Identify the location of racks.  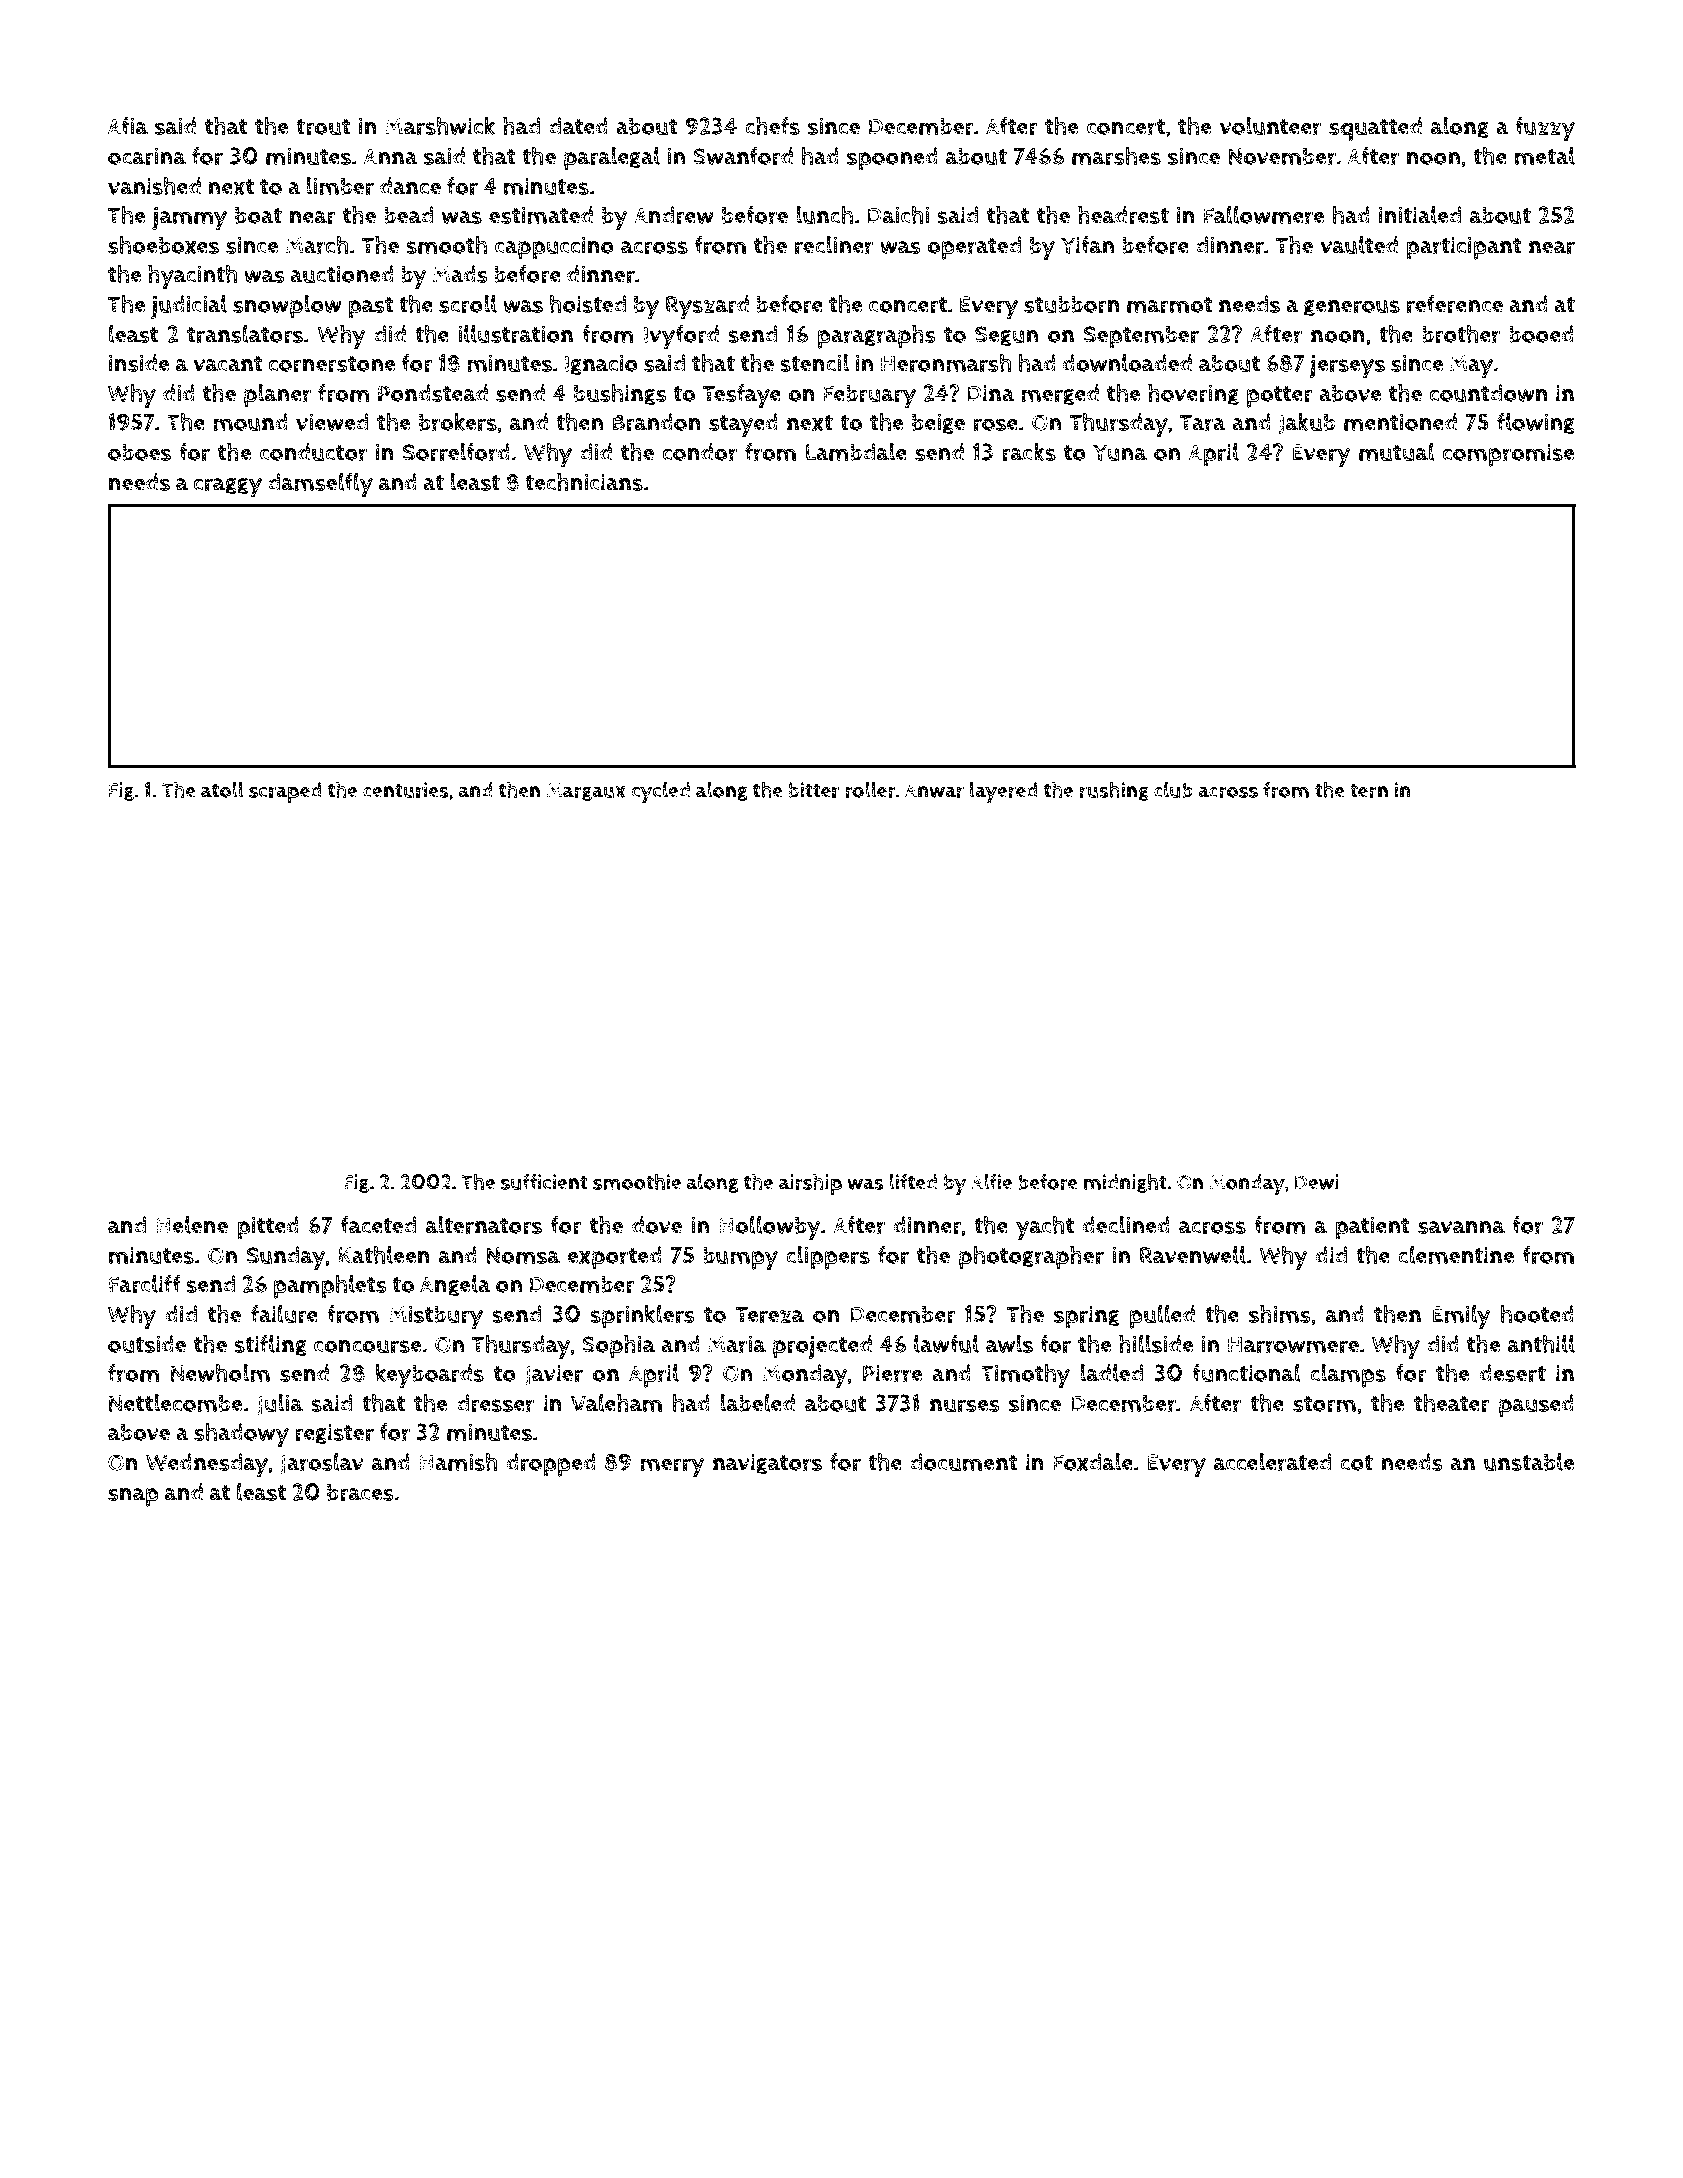
(1029, 451).
